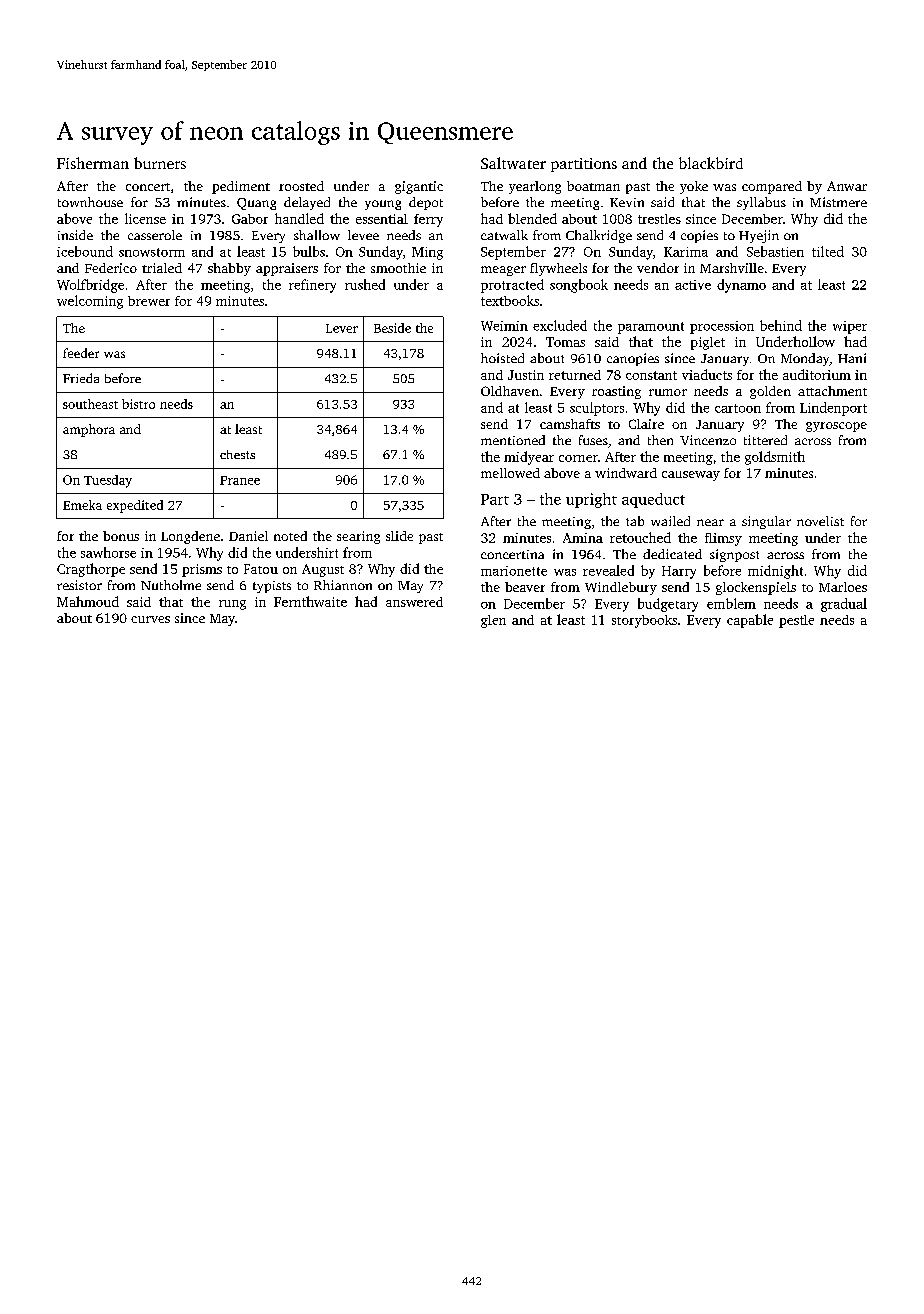 The image size is (924, 1314). Describe the element at coordinates (93, 163) in the screenshot. I see `Fisherman` at that location.
